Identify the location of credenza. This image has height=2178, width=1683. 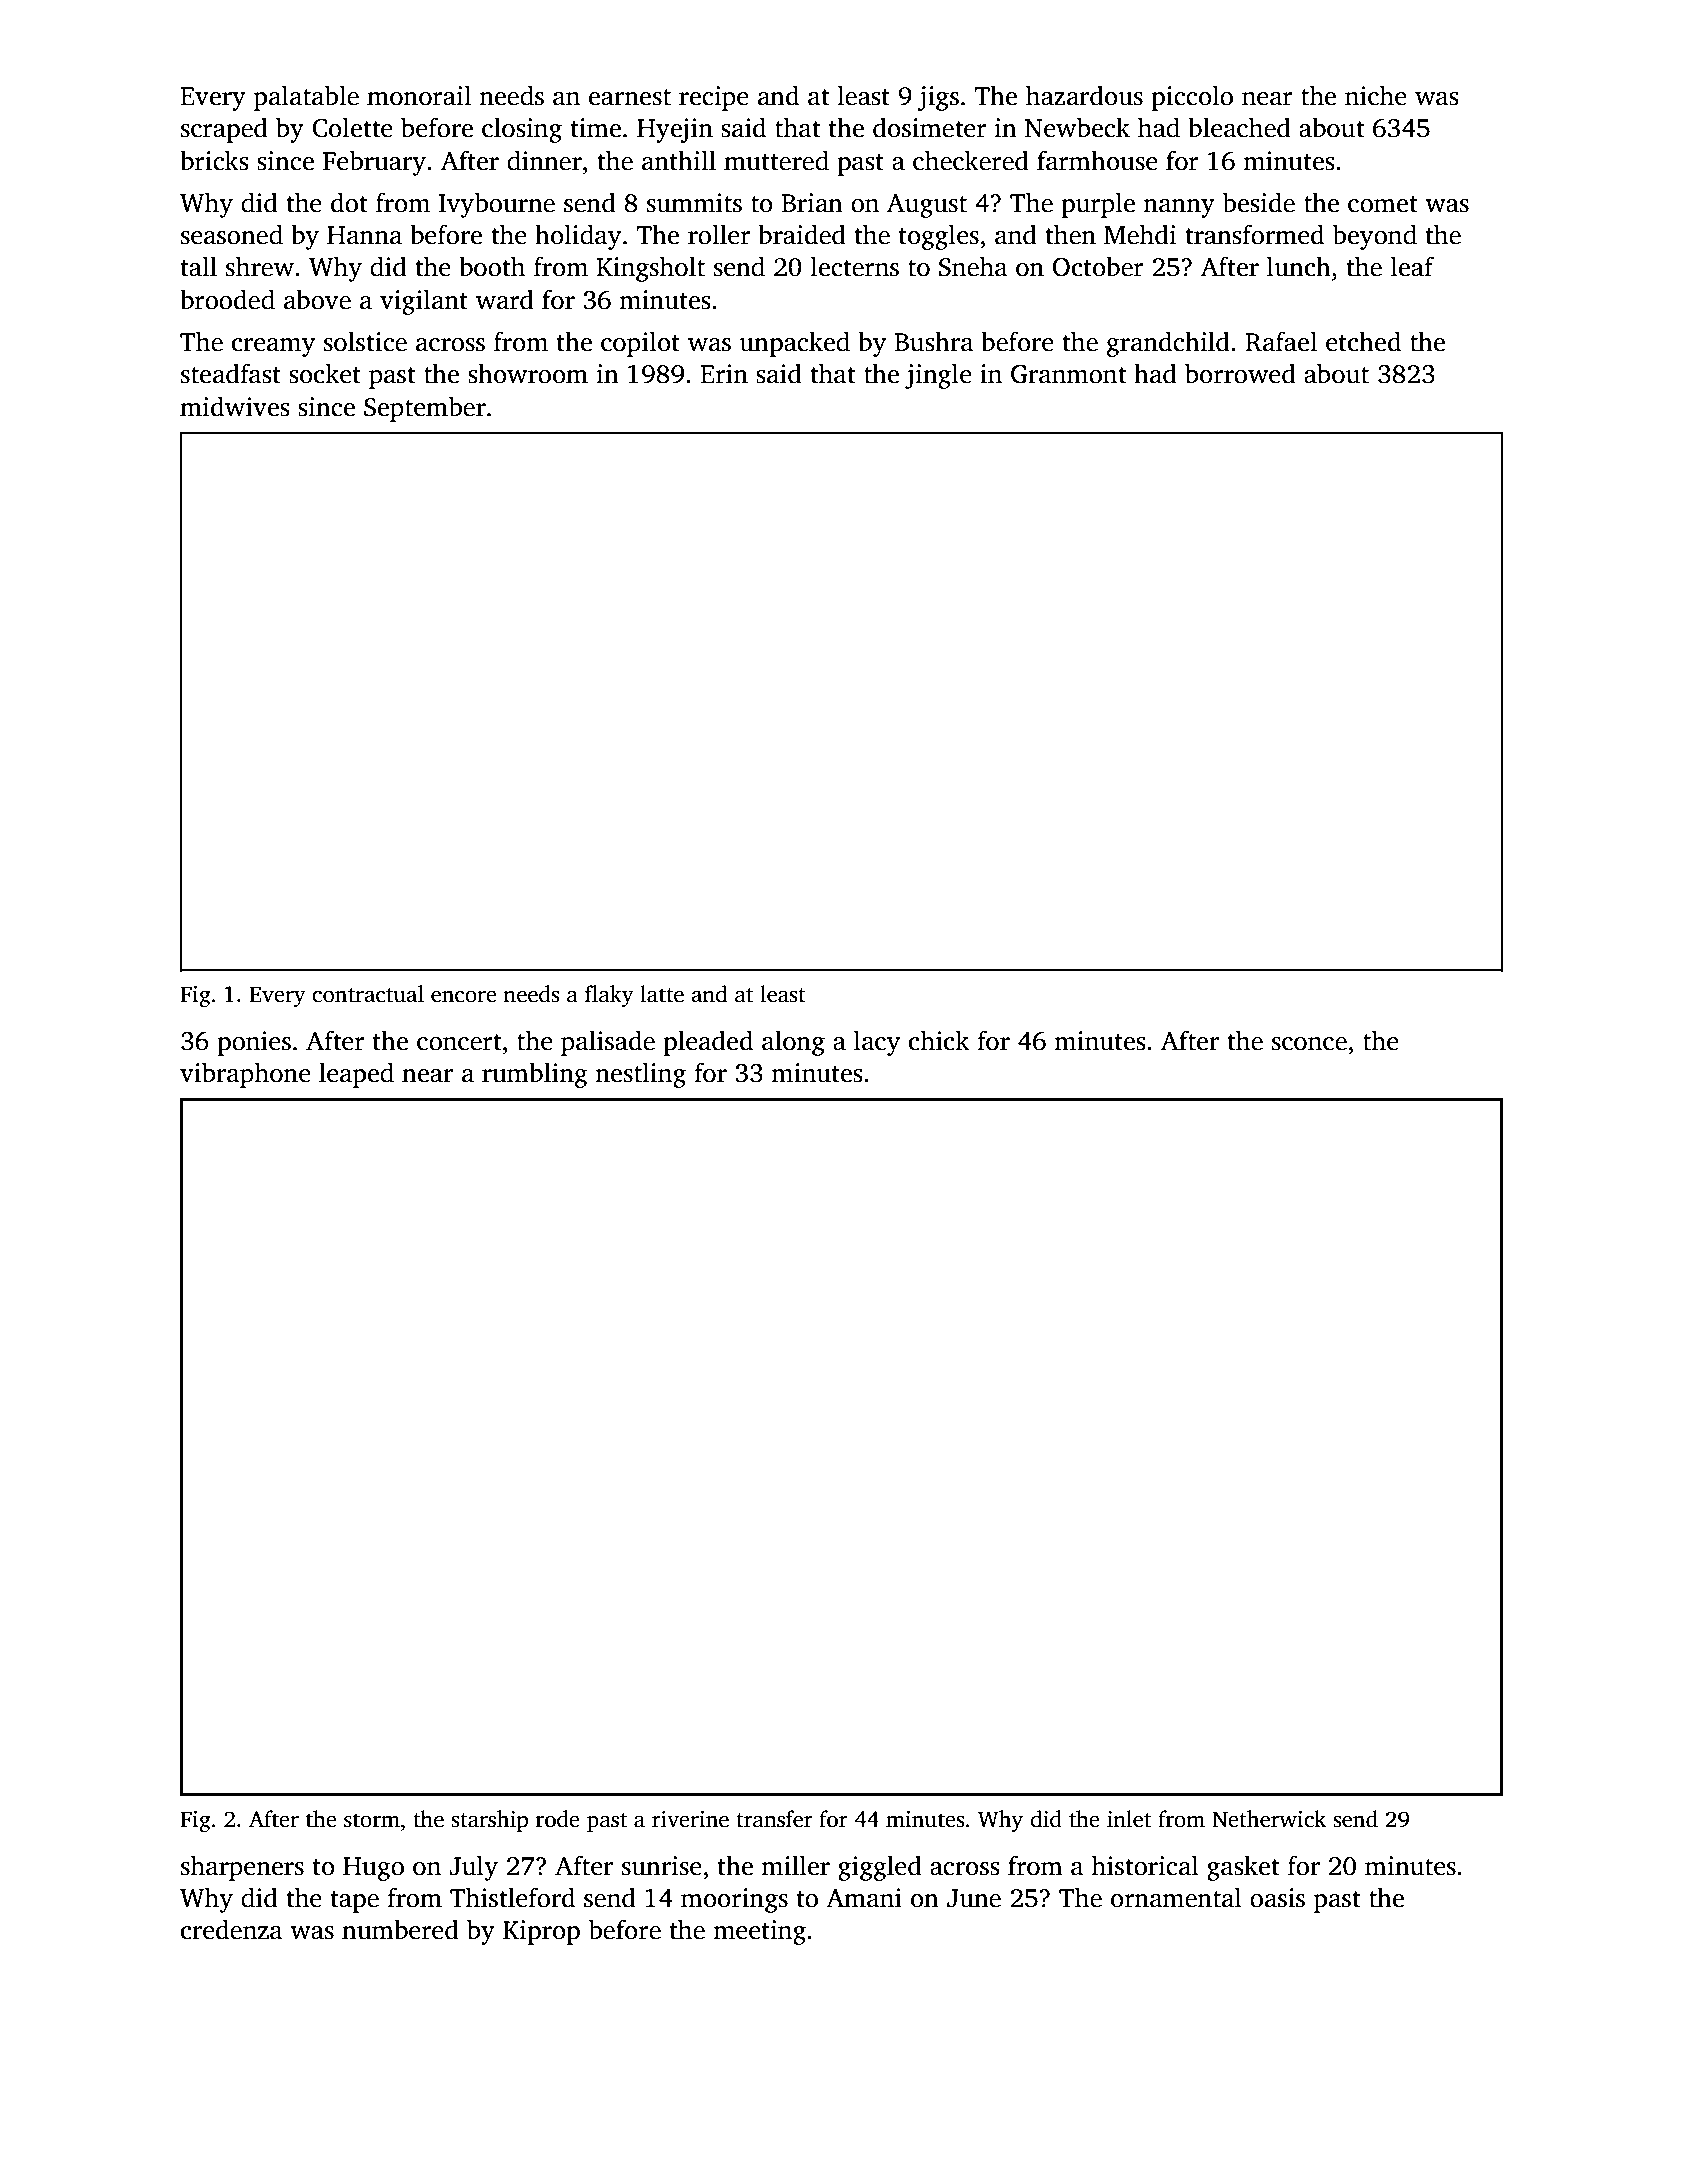
(232, 1929).
